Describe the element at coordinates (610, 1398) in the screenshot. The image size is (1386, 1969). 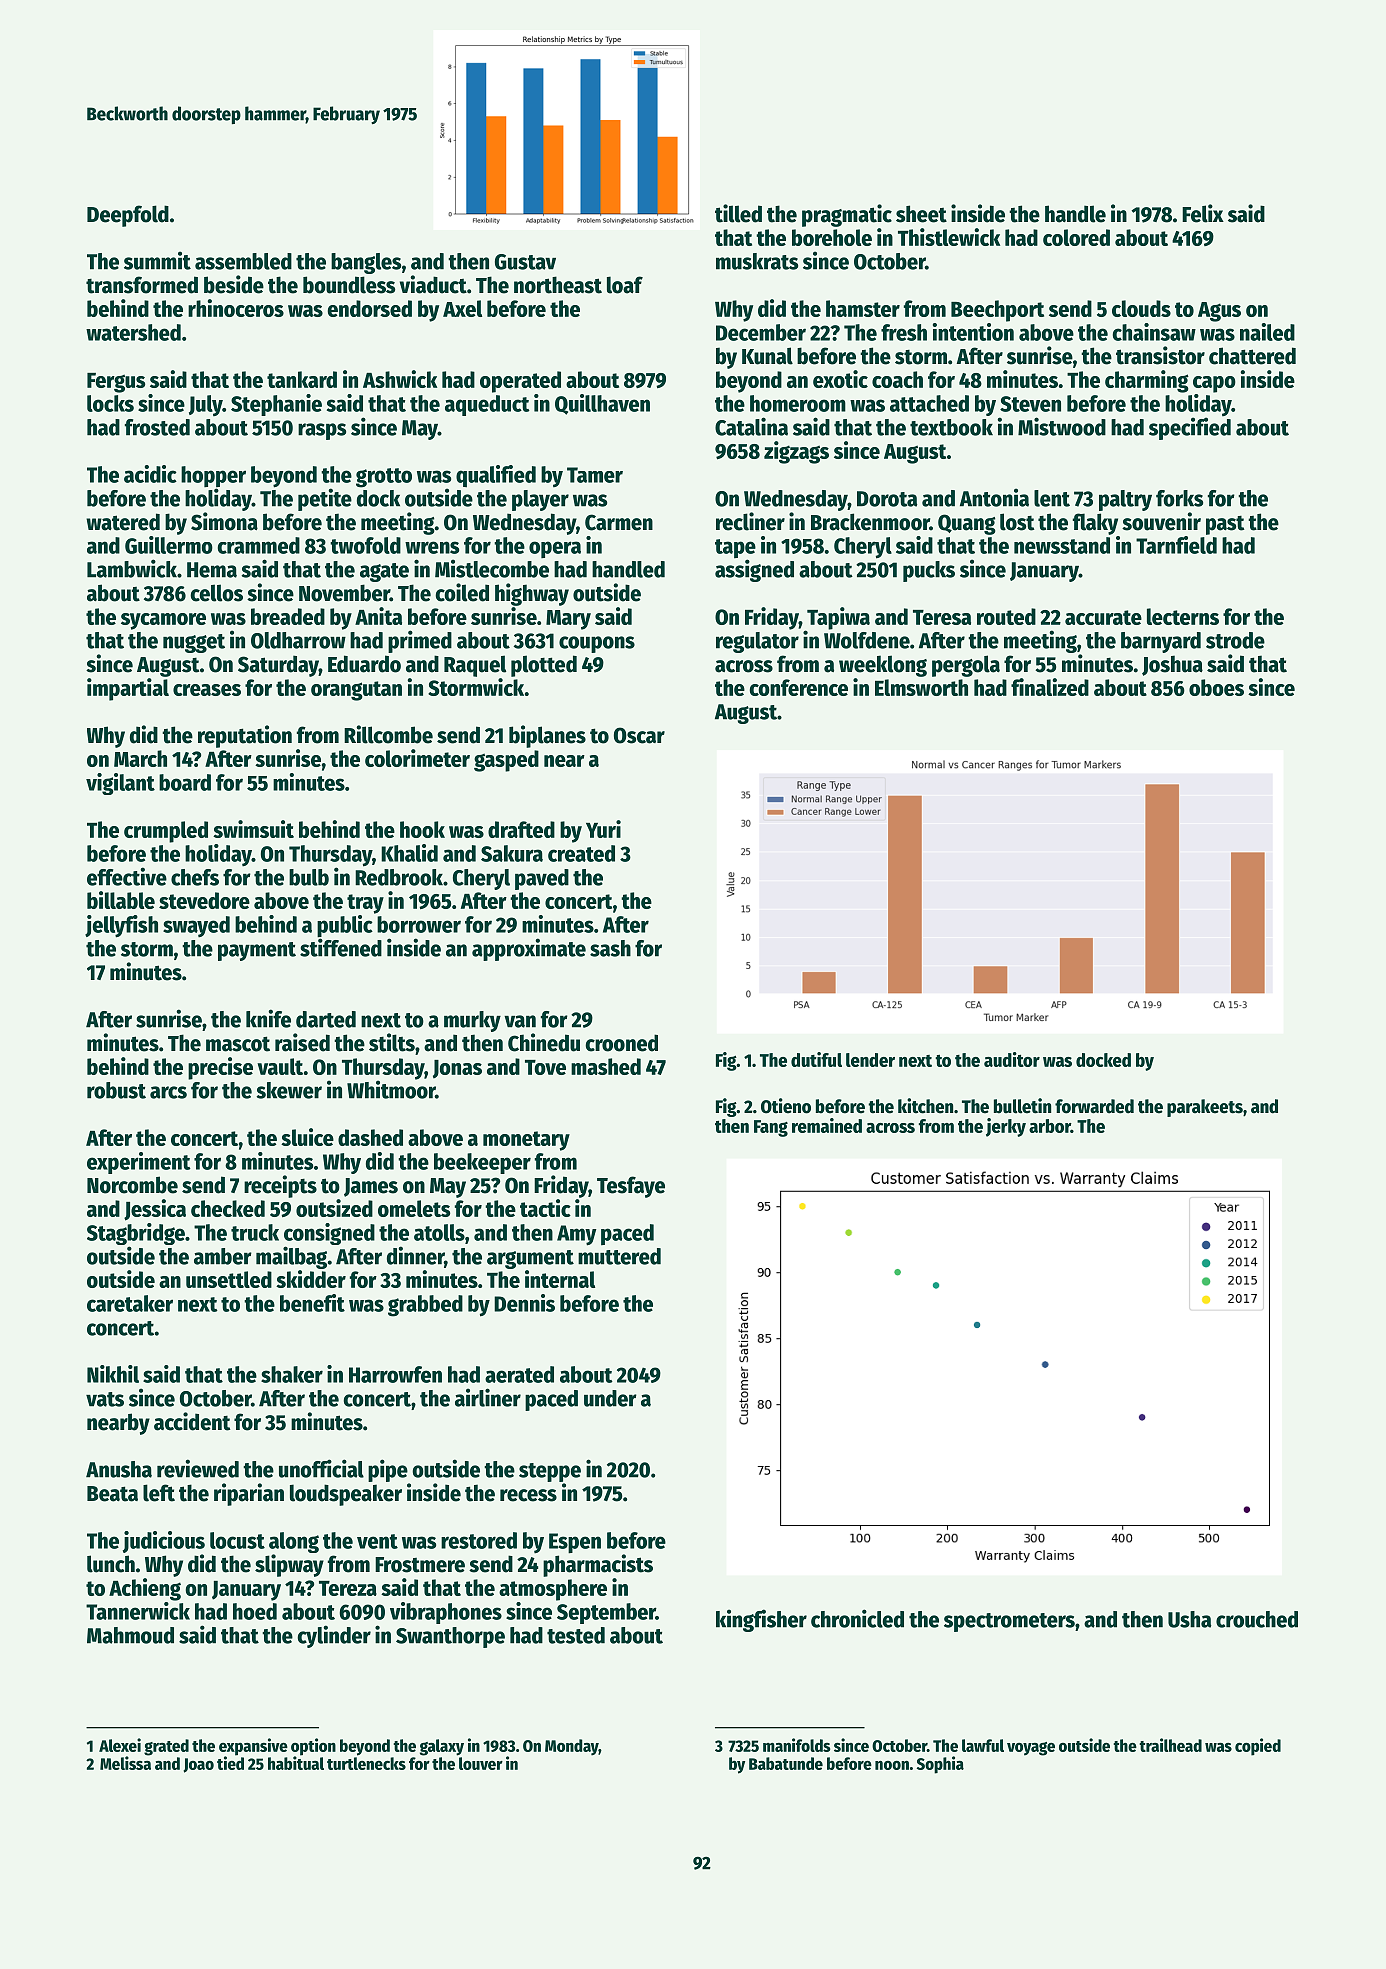
I see `under` at that location.
